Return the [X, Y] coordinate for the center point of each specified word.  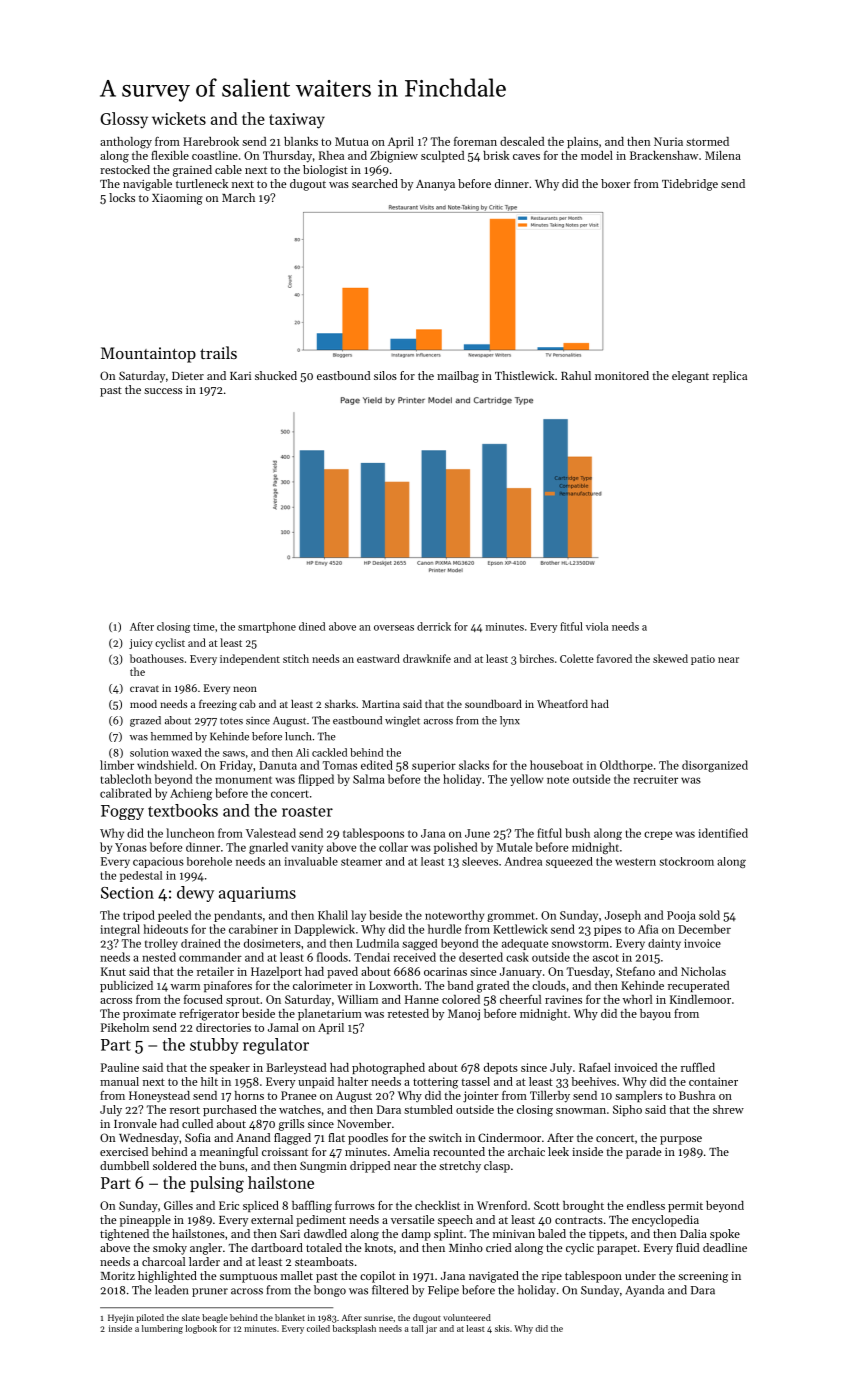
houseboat [556, 765]
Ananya [435, 185]
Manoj [464, 1015]
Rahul [576, 375]
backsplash [354, 1329]
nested [159, 957]
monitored [622, 375]
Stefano [635, 971]
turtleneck [202, 183]
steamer [361, 862]
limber [117, 765]
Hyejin [121, 1318]
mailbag [458, 377]
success [163, 391]
